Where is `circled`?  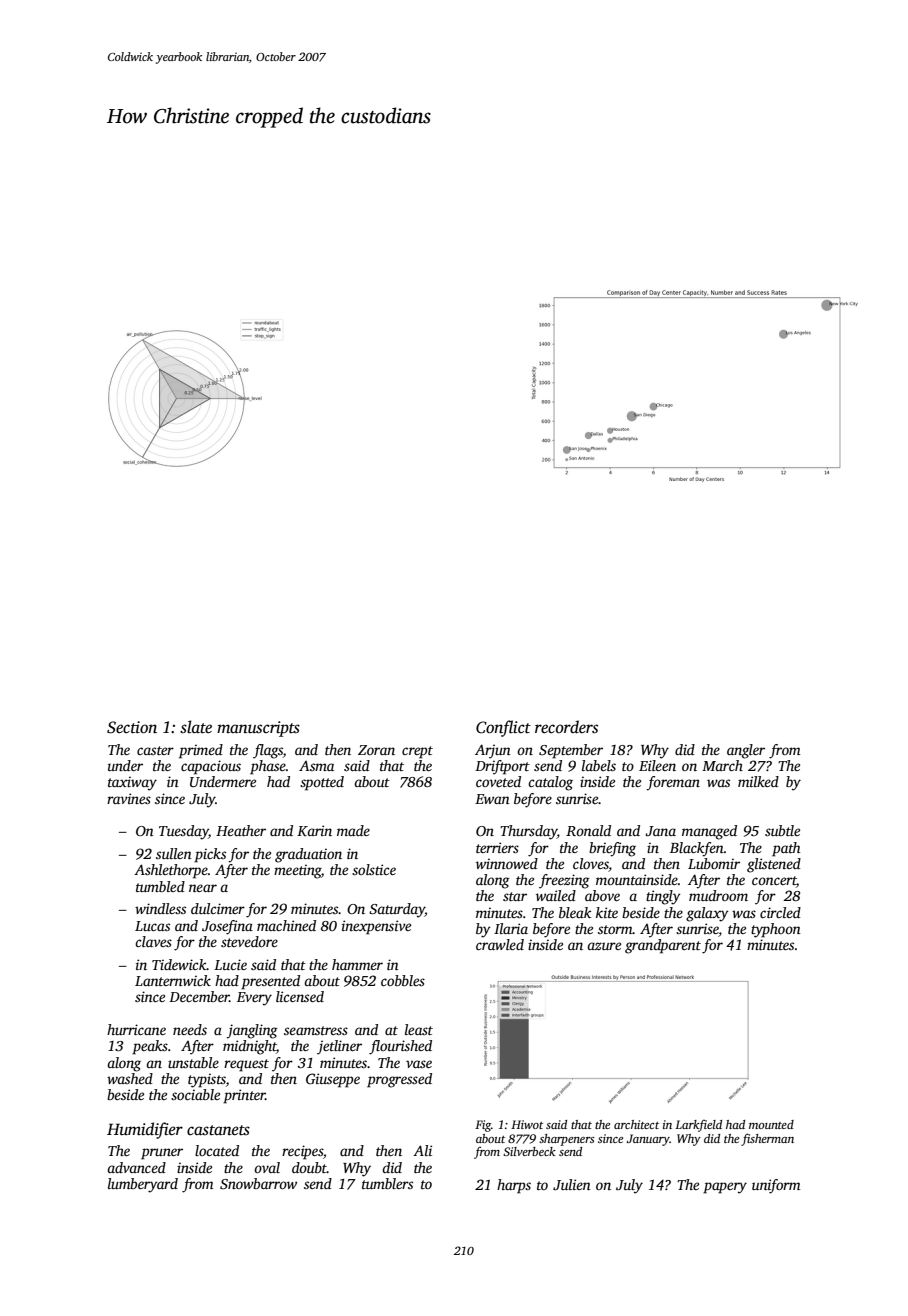 circled is located at coordinates (780, 912).
